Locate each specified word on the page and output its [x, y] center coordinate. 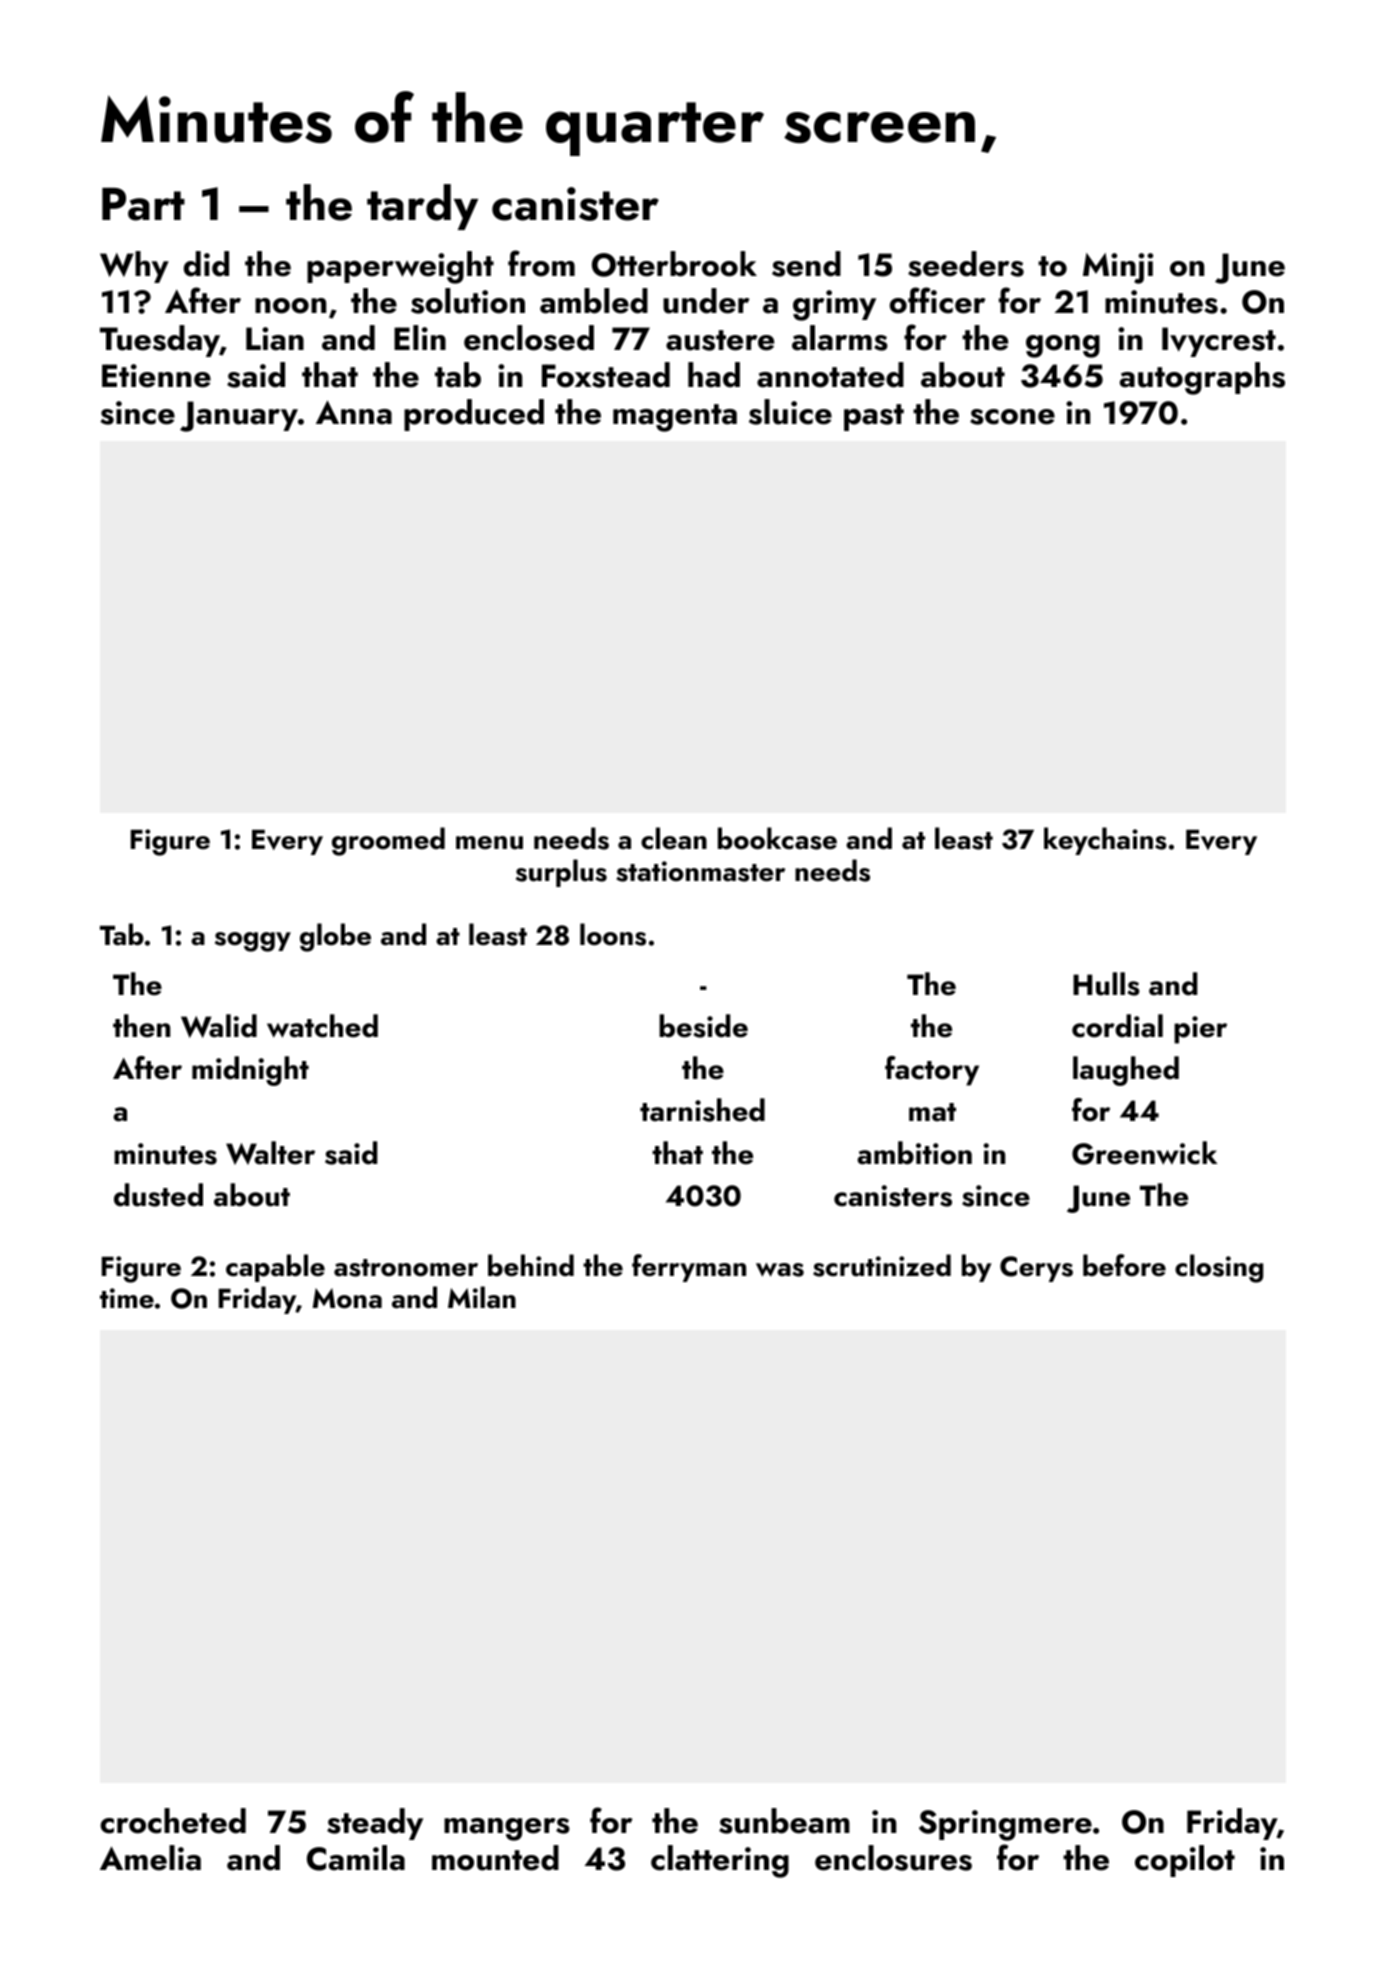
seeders [966, 264]
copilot [1185, 1861]
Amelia [150, 1858]
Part [143, 204]
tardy [422, 207]
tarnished [702, 1110]
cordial [1117, 1026]
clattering [720, 1861]
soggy [253, 942]
